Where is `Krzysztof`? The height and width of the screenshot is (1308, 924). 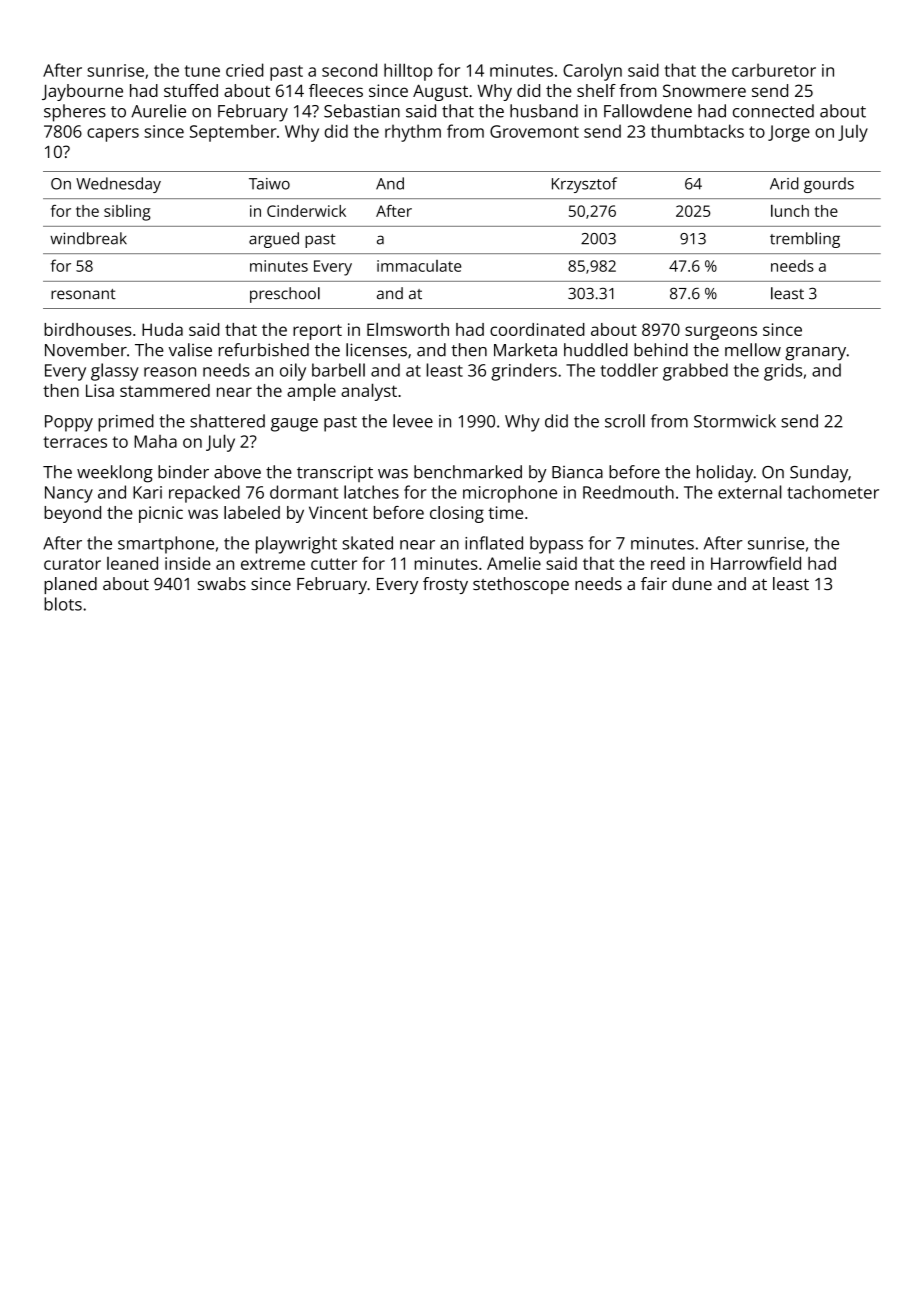
Krzysztof is located at coordinates (584, 185).
